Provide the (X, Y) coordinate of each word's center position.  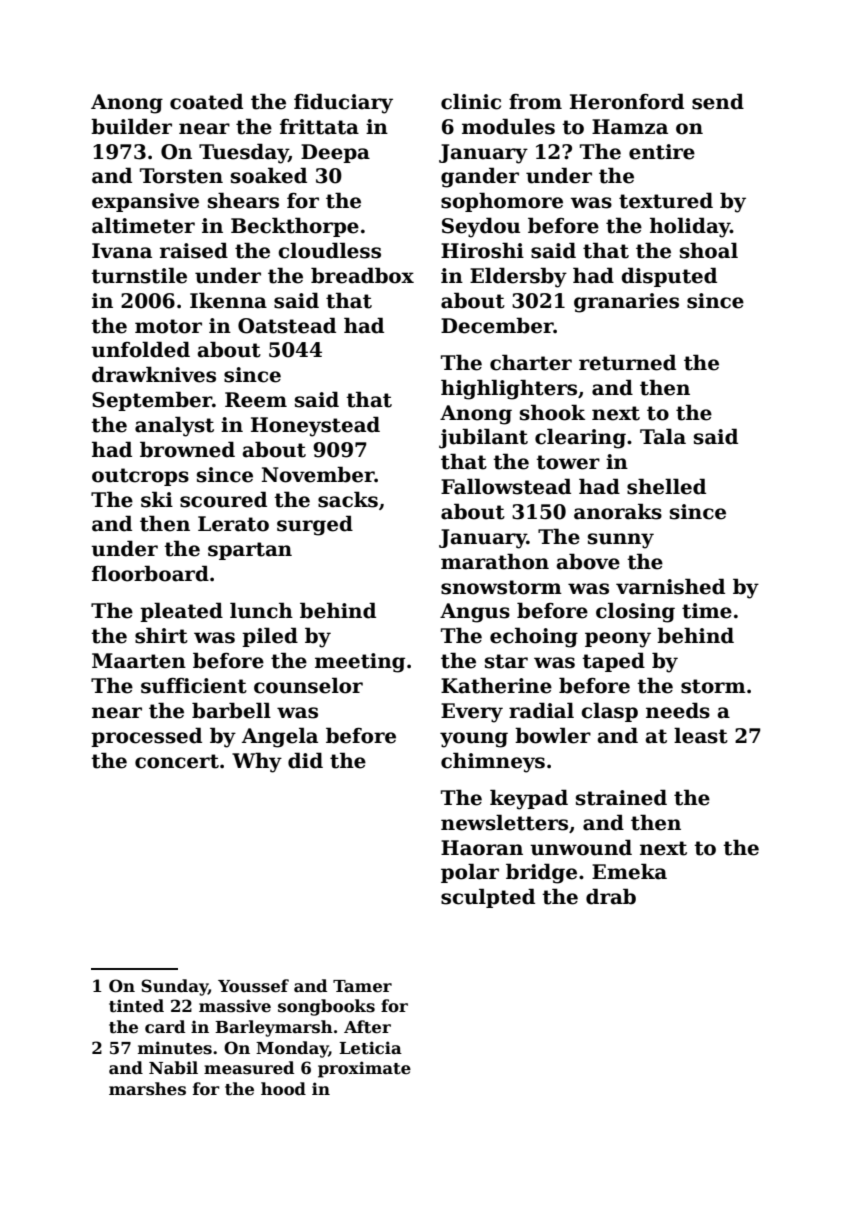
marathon (495, 561)
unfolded (140, 349)
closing (635, 612)
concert (177, 761)
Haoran (482, 848)
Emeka (629, 871)
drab (611, 896)
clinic (471, 101)
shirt (161, 635)
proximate (364, 1069)
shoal (709, 250)
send (718, 101)
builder (131, 126)
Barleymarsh (274, 1028)
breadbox (362, 275)
